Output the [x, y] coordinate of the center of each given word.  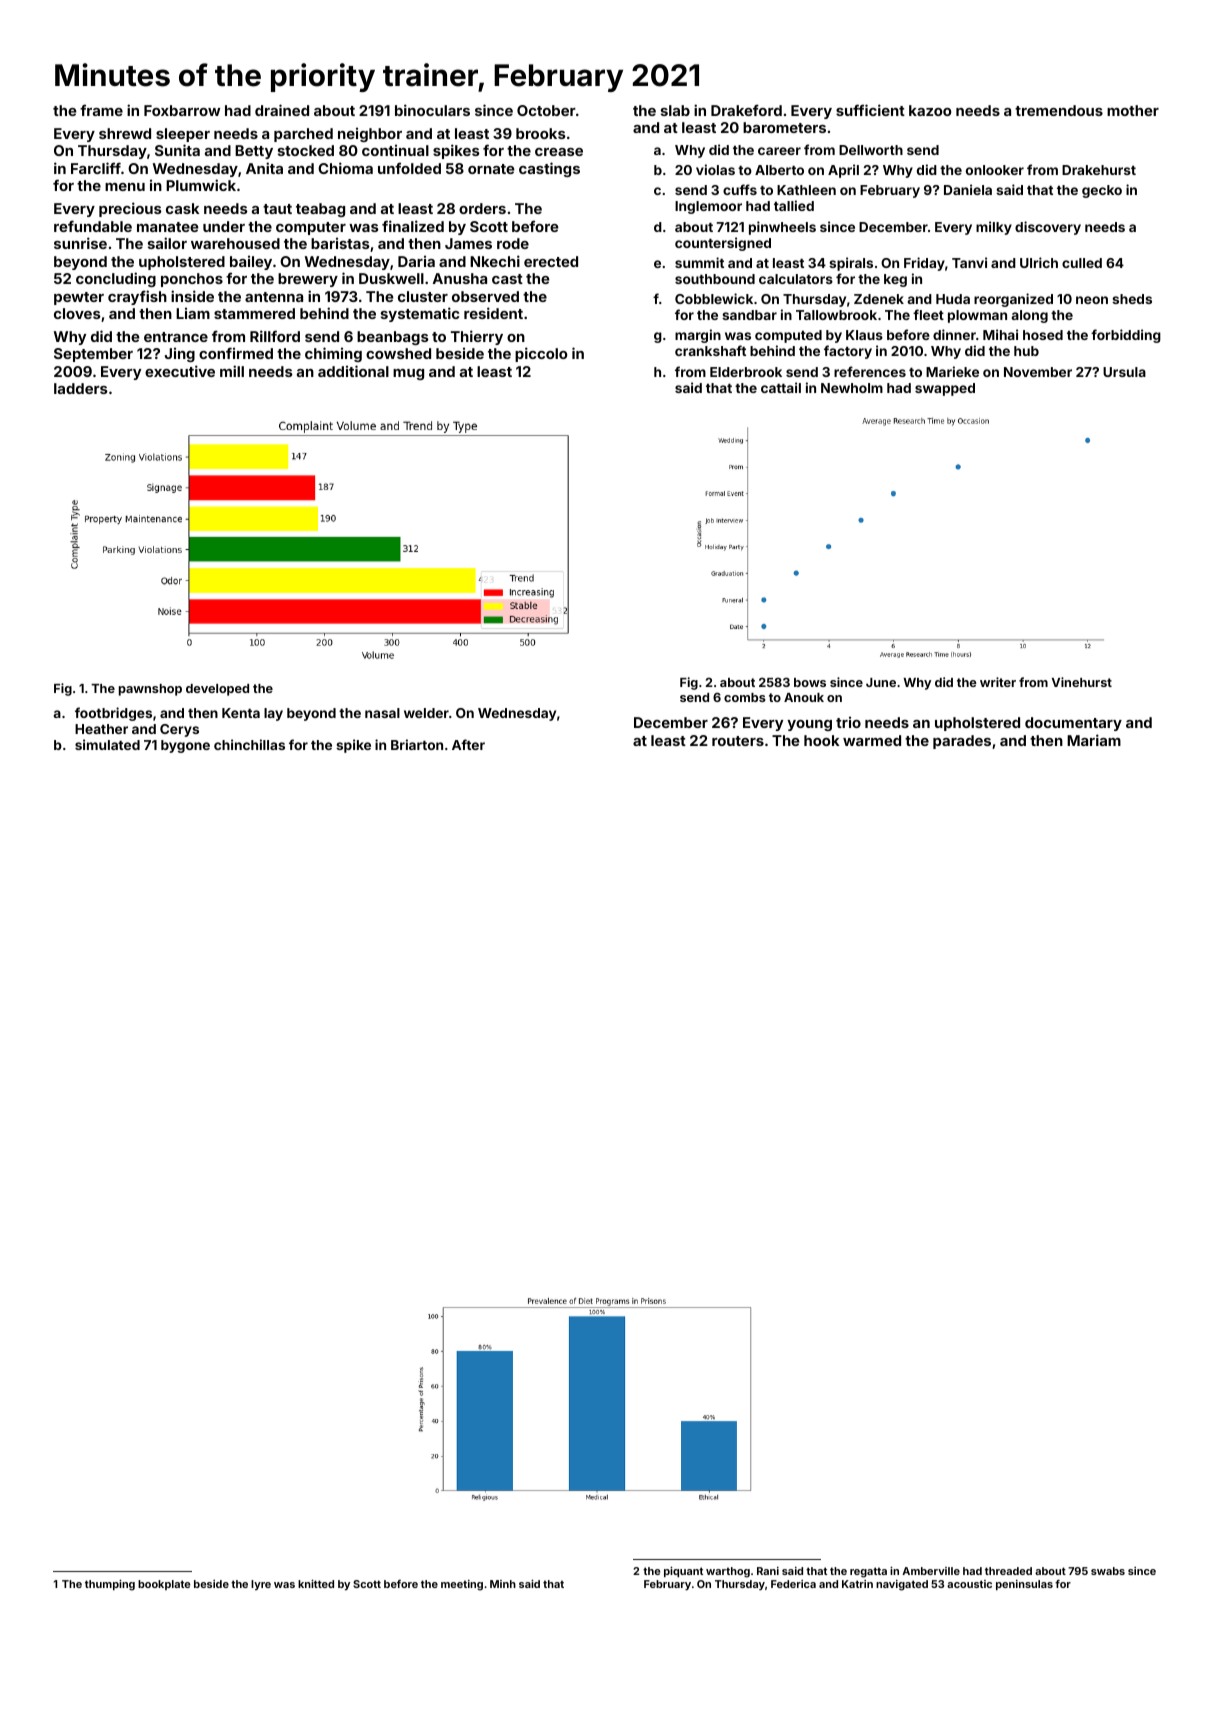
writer [998, 682]
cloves [77, 313]
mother [1133, 110]
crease [559, 152]
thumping [110, 1585]
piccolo [541, 354]
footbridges [113, 714]
